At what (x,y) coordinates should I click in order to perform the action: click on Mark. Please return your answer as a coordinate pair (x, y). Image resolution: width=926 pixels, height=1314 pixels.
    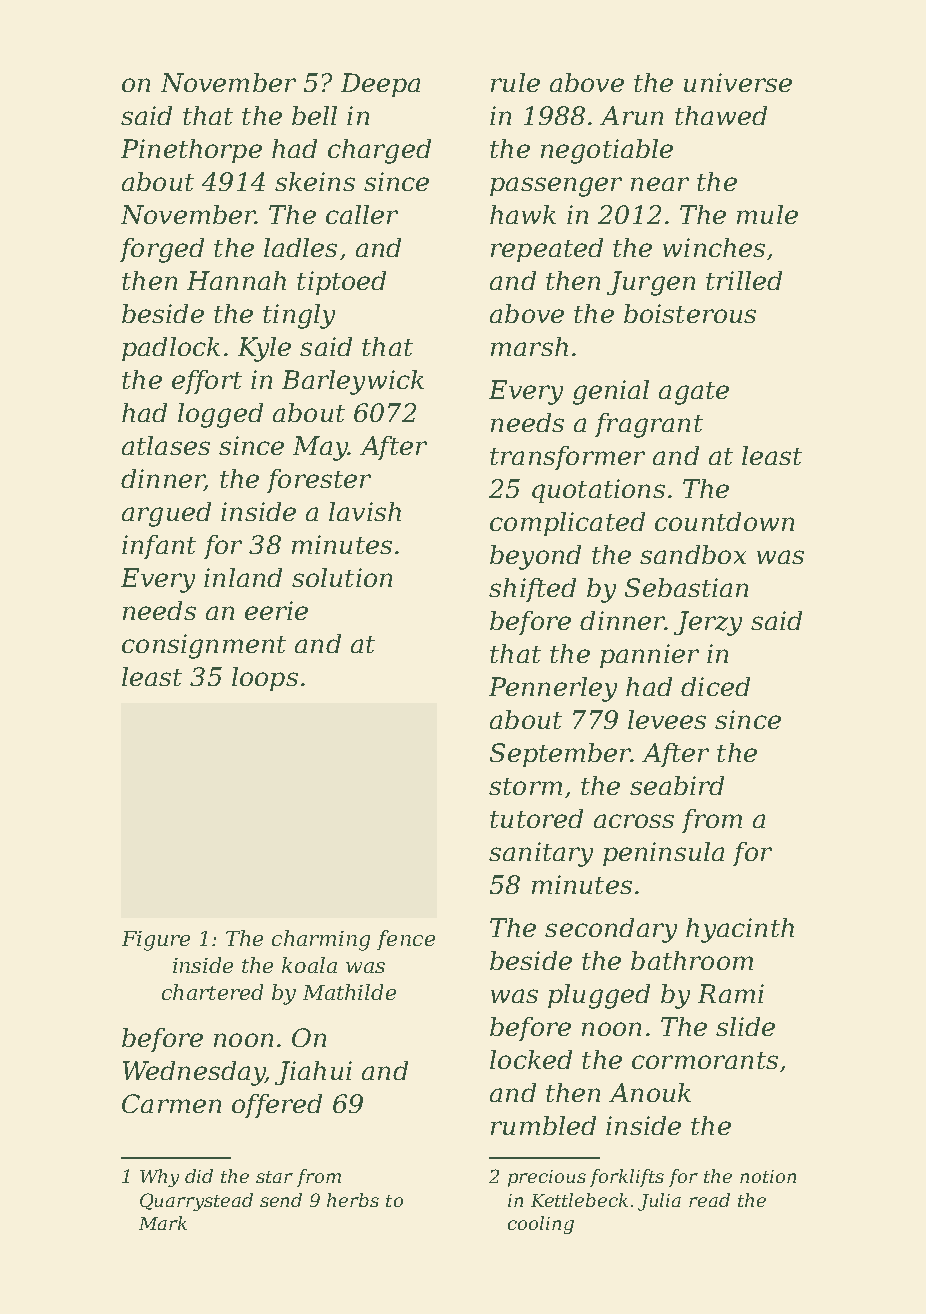
    Looking at the image, I should click on (163, 1223).
